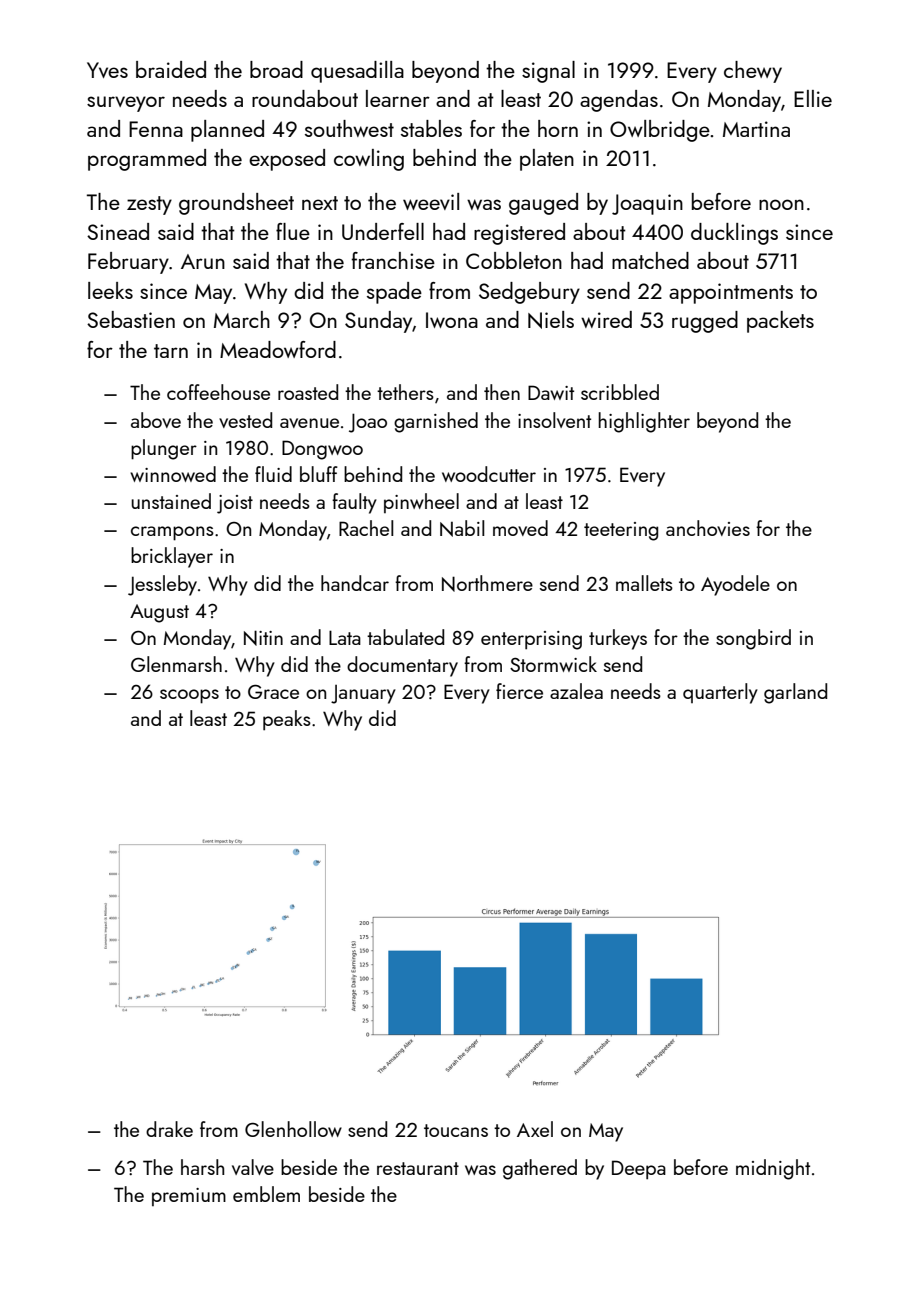  Describe the element at coordinates (287, 720) in the screenshot. I see `peaks` at that location.
